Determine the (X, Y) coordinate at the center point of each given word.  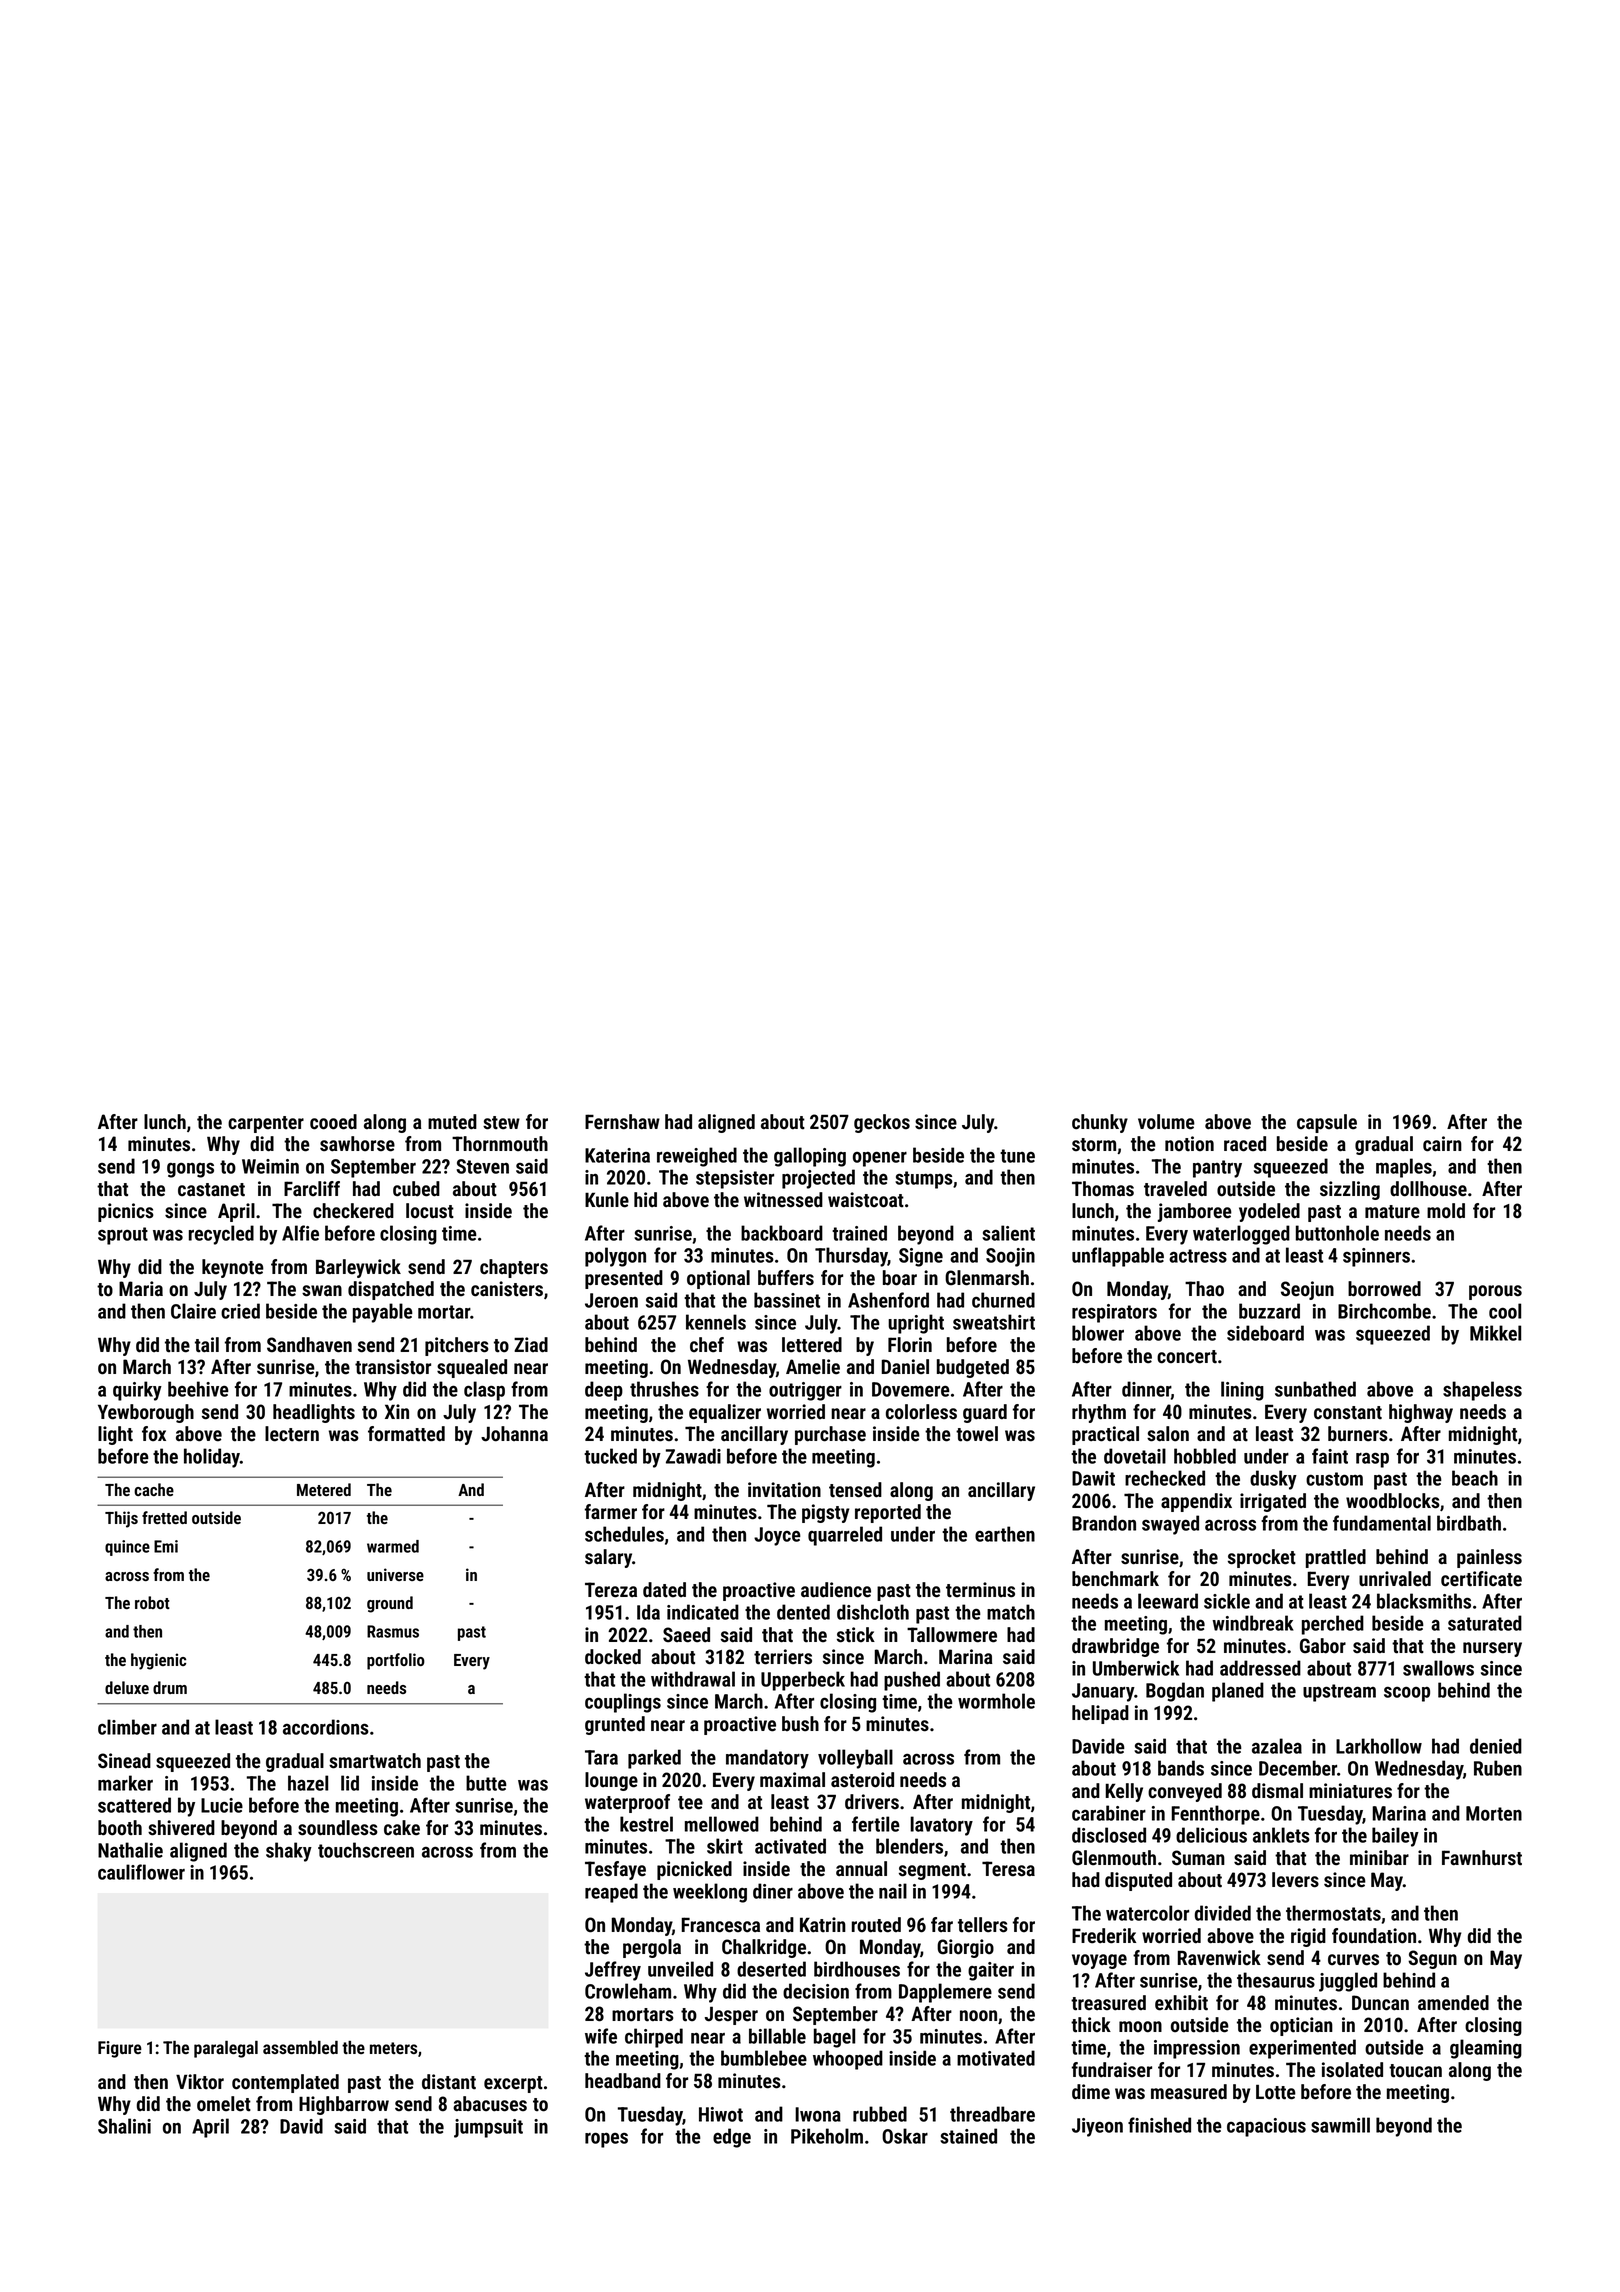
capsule (1327, 1123)
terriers (783, 1657)
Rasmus (393, 1631)
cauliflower (141, 1872)
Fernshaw (622, 1122)
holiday (212, 1458)
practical (1105, 1435)
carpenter (266, 1124)
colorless (921, 1412)
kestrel (646, 1824)
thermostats (1333, 1913)
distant (449, 2082)
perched (1333, 1625)
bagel (834, 2038)
